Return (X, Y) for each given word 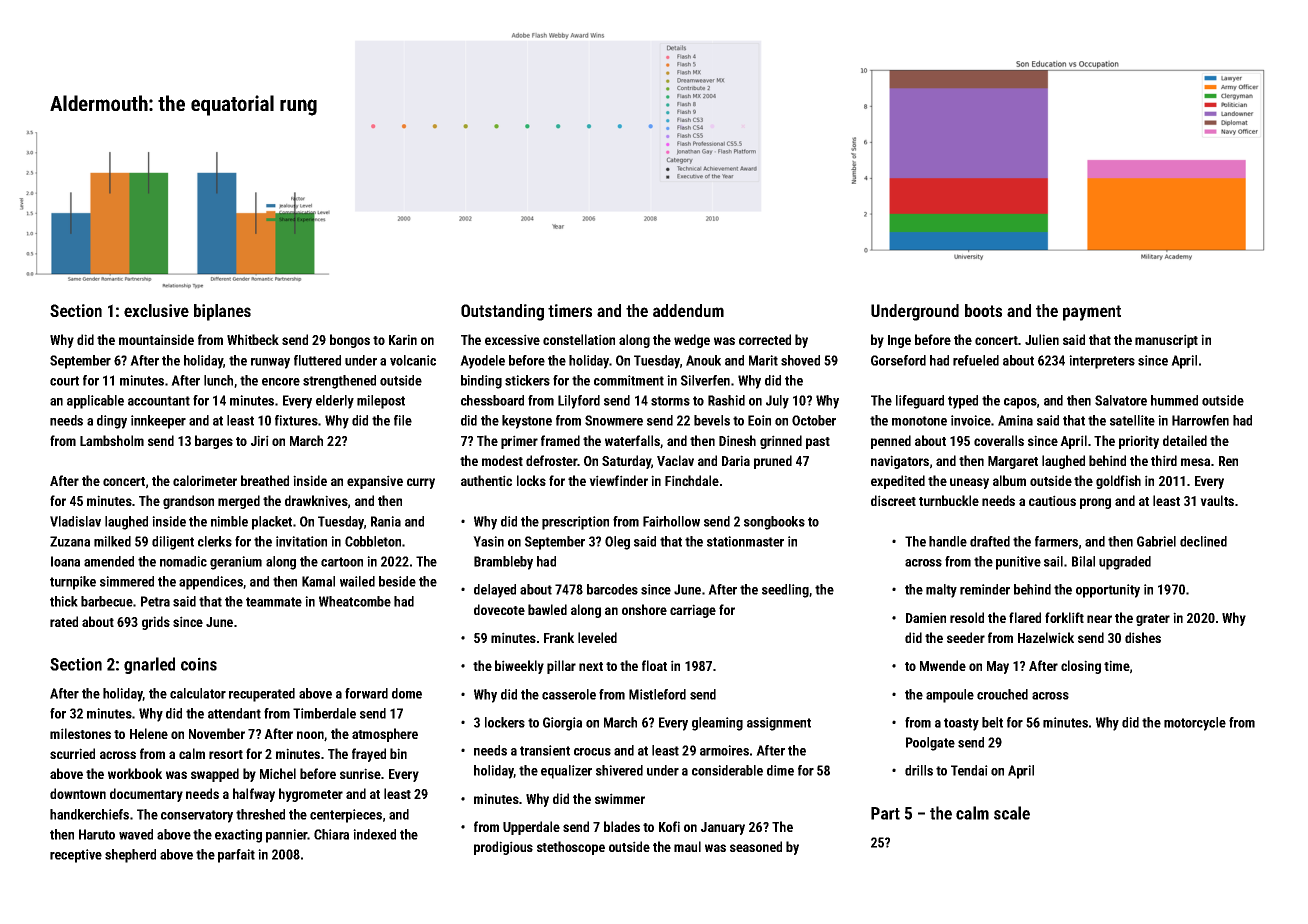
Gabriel (1156, 541)
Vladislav (75, 521)
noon (310, 735)
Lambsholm (112, 440)
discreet (893, 500)
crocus (592, 752)
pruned (773, 462)
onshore (644, 609)
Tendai (969, 770)
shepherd (130, 856)
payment (1092, 313)
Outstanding (502, 312)
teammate (274, 602)
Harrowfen (1200, 420)
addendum (688, 310)
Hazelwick (1046, 637)
